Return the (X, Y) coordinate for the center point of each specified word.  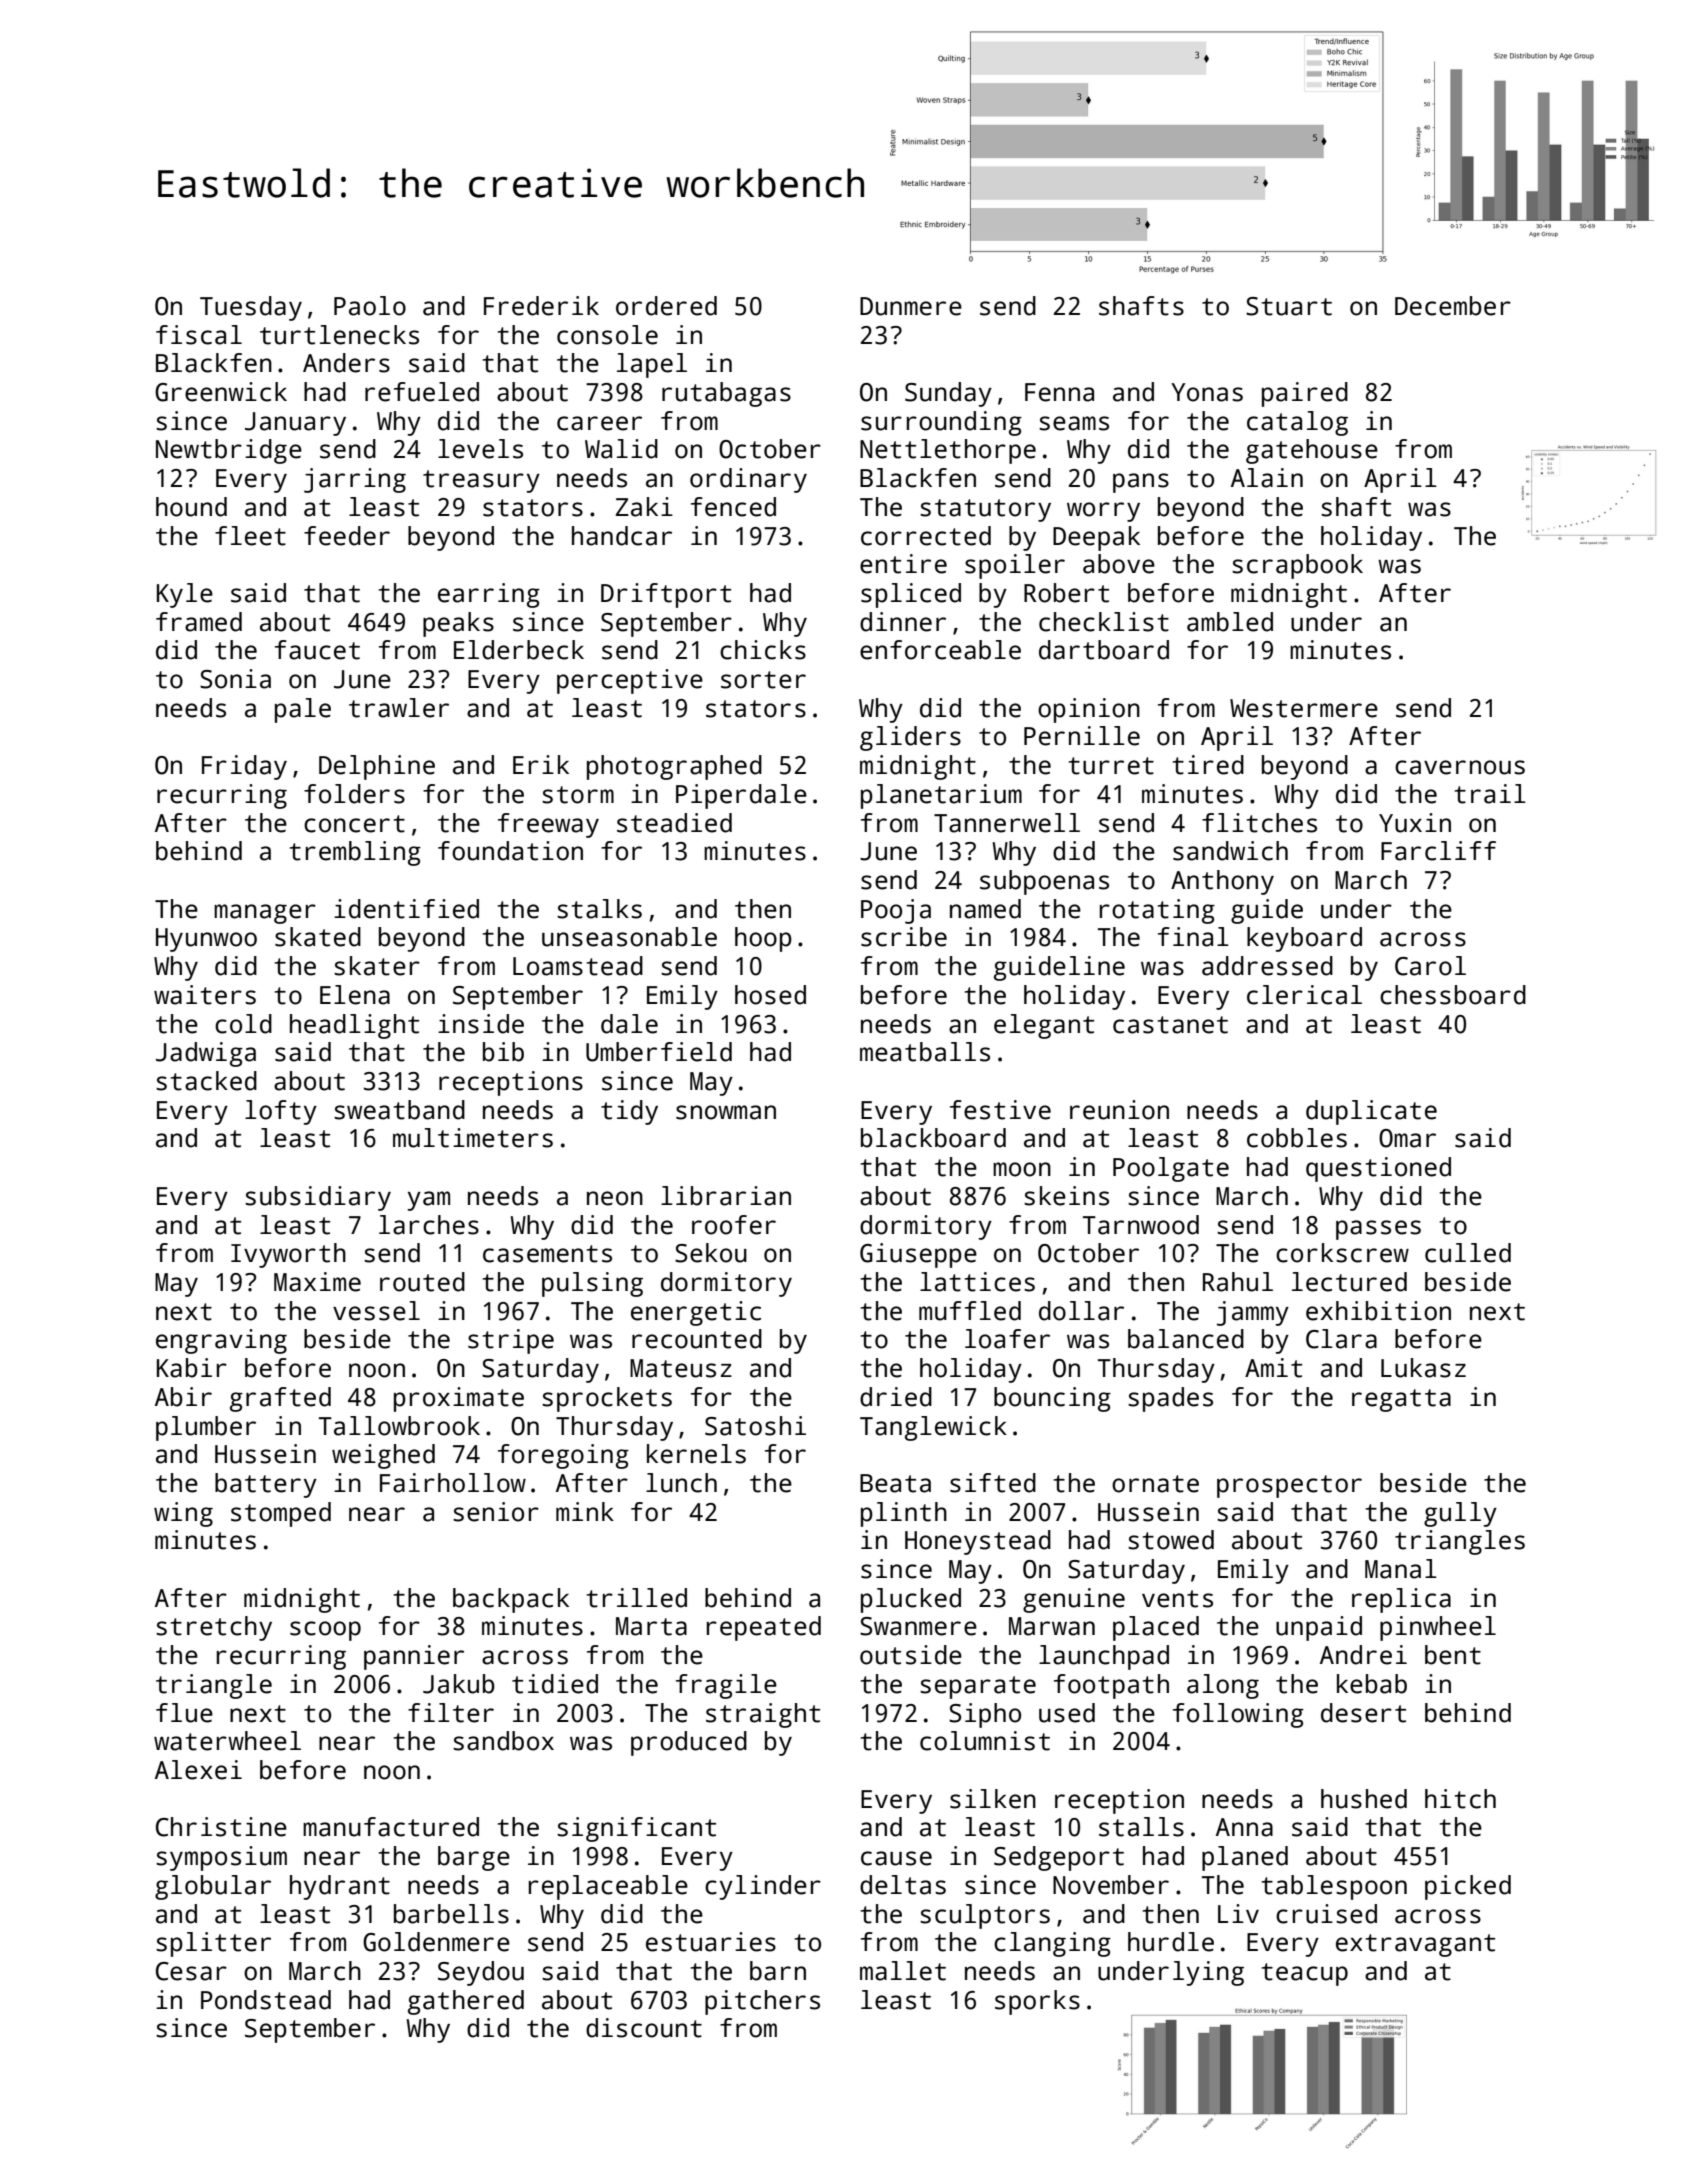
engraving (221, 1341)
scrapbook (1297, 566)
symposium (221, 1858)
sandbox (503, 1741)
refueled (422, 392)
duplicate (1371, 1112)
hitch (1460, 1799)
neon (615, 1198)
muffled (970, 1311)
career (599, 423)
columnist (985, 1741)
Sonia (235, 679)
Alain (1267, 478)
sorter (763, 680)
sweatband (399, 1110)
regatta (1401, 1400)
